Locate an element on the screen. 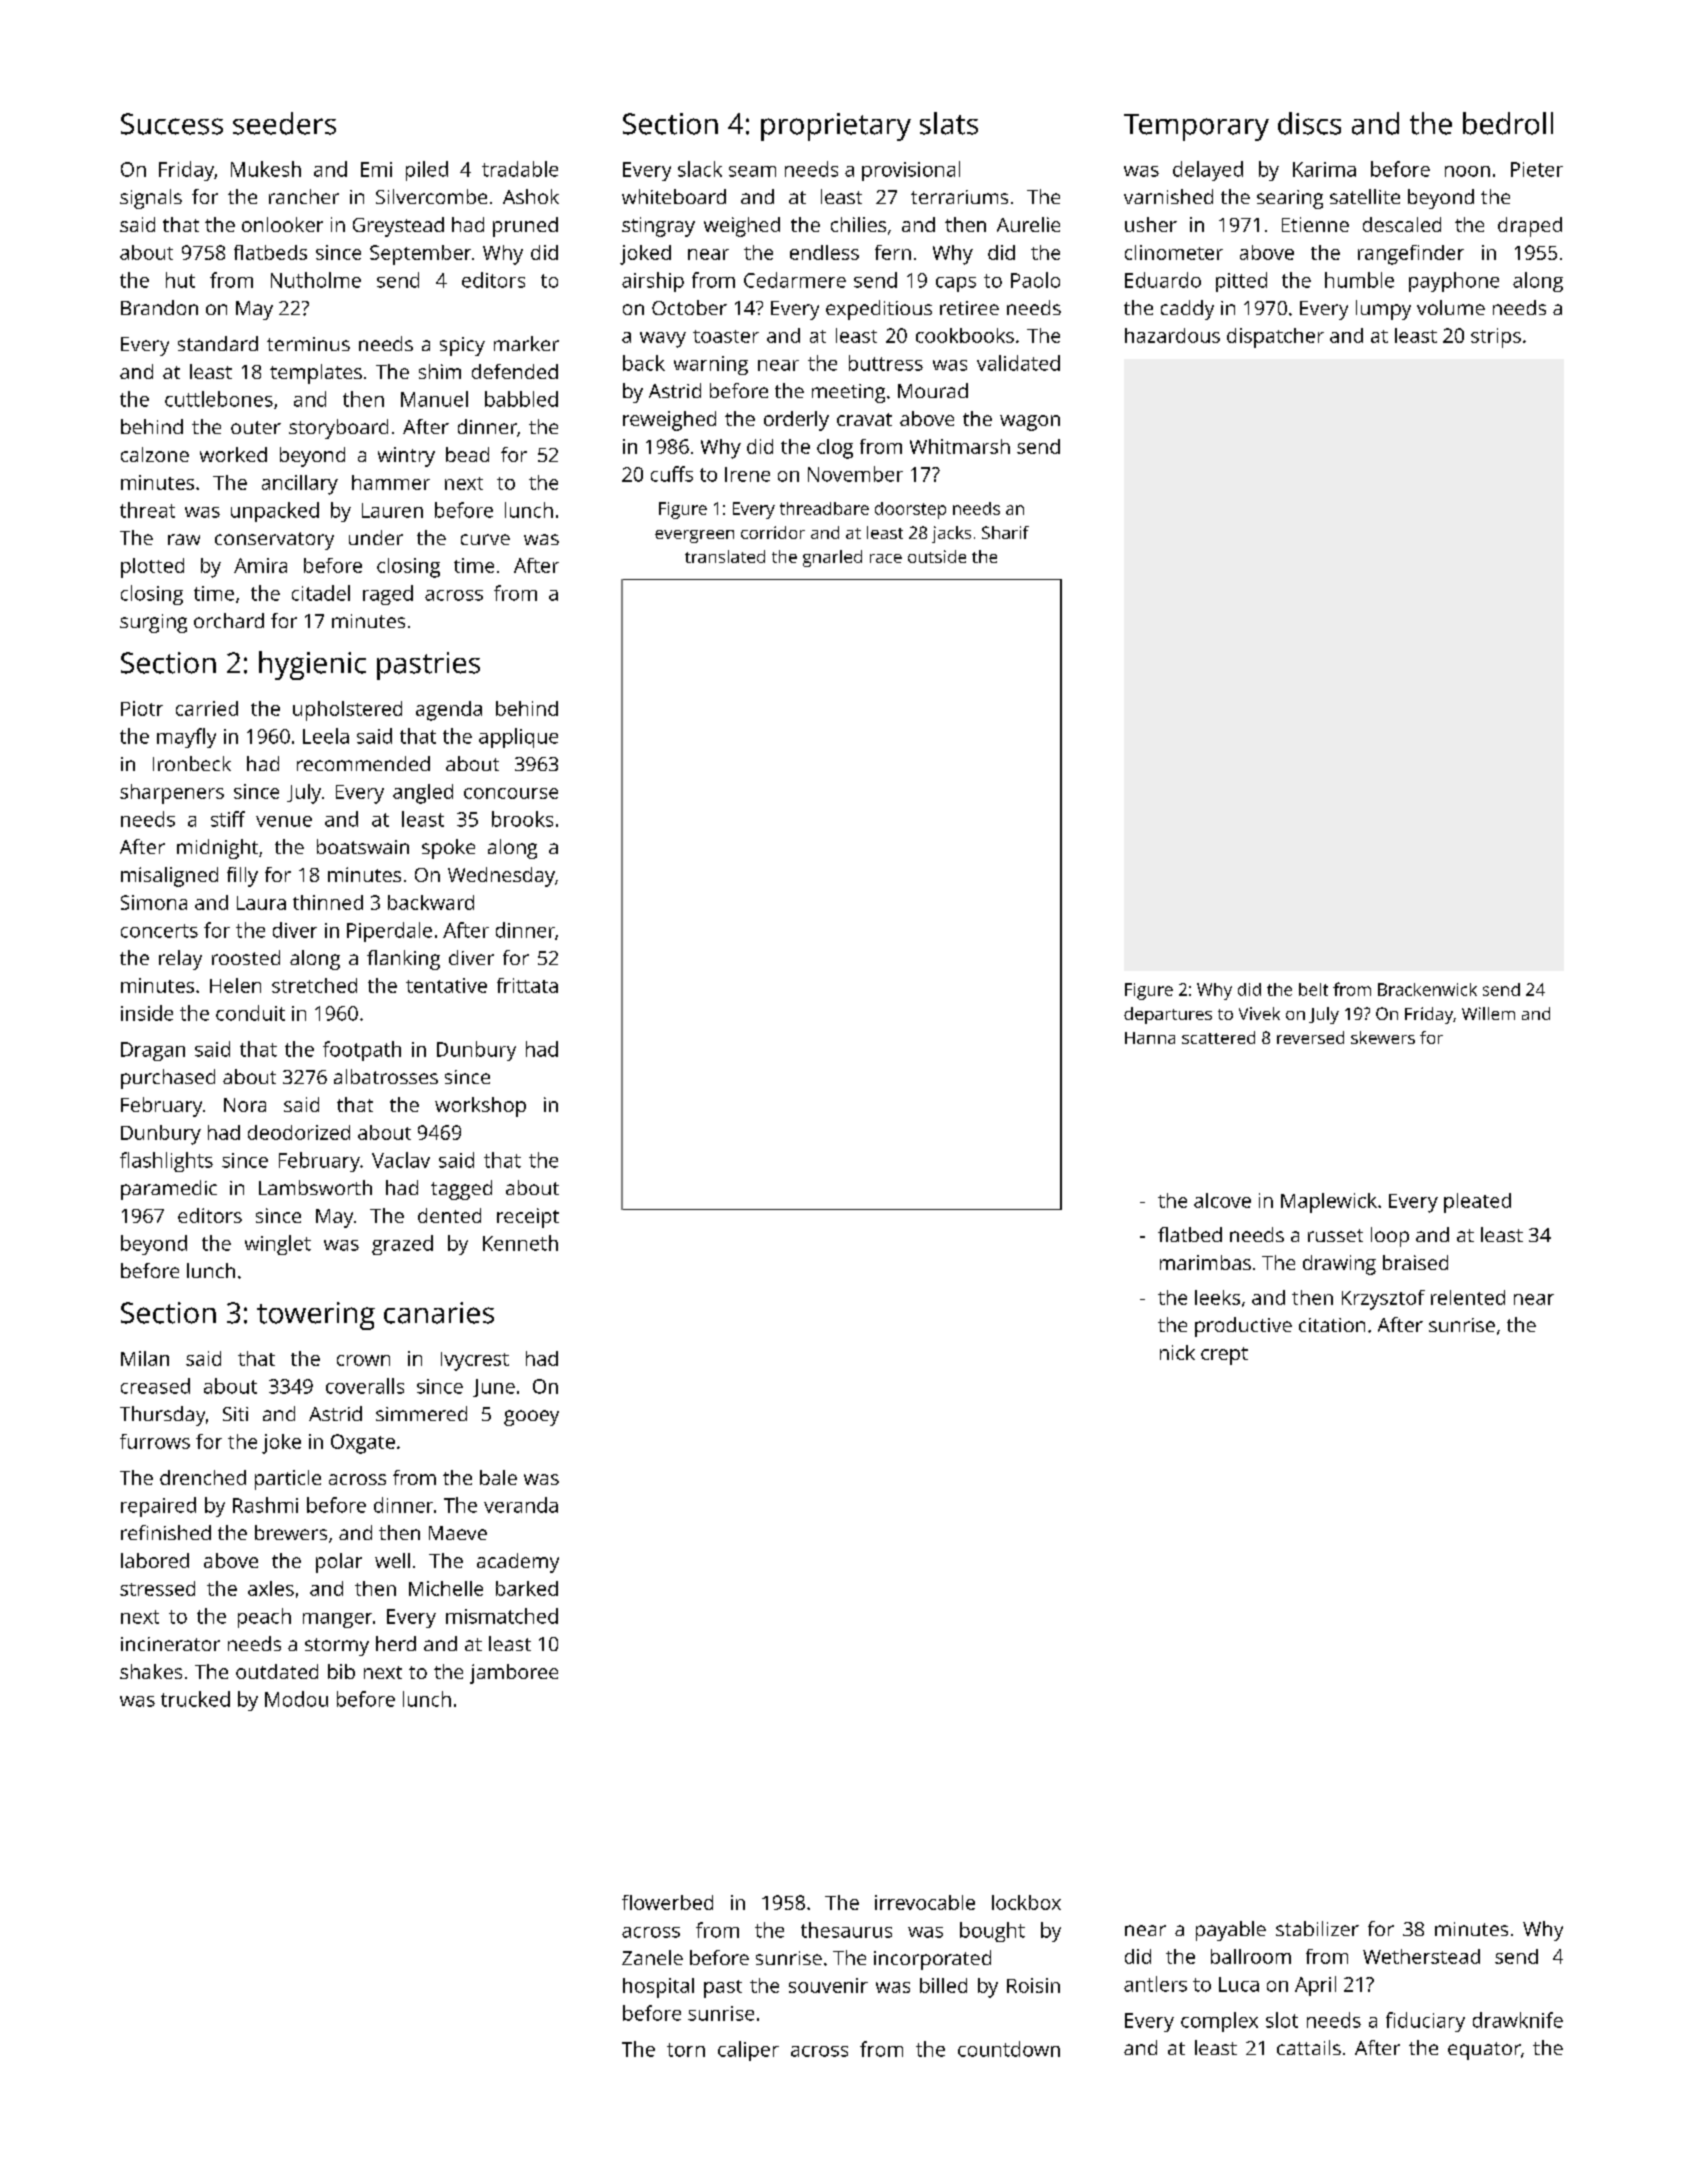 The height and width of the screenshot is (2178, 1683). slack is located at coordinates (700, 169).
